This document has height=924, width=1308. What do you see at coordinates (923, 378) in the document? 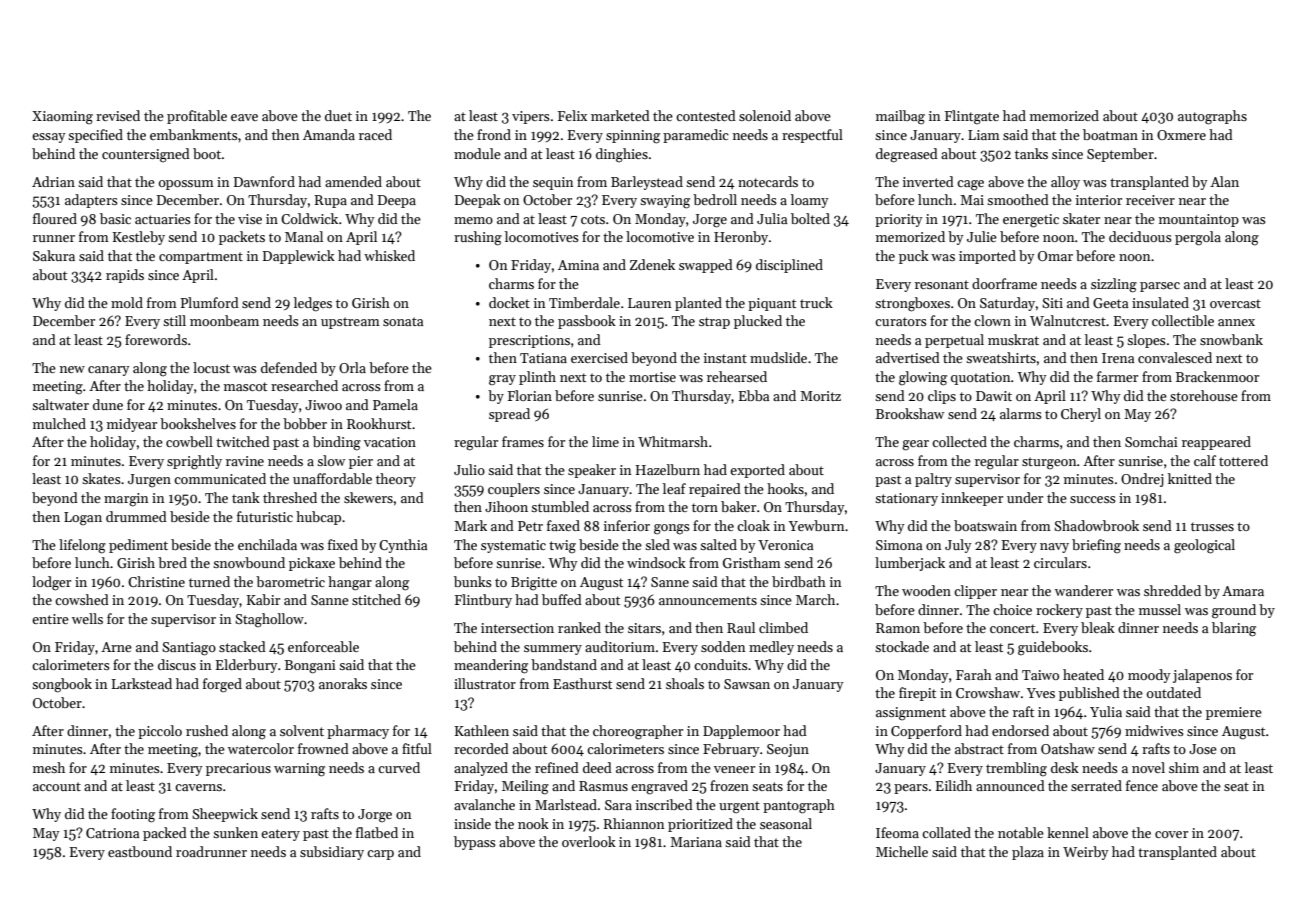
I see `glowing` at bounding box center [923, 378].
